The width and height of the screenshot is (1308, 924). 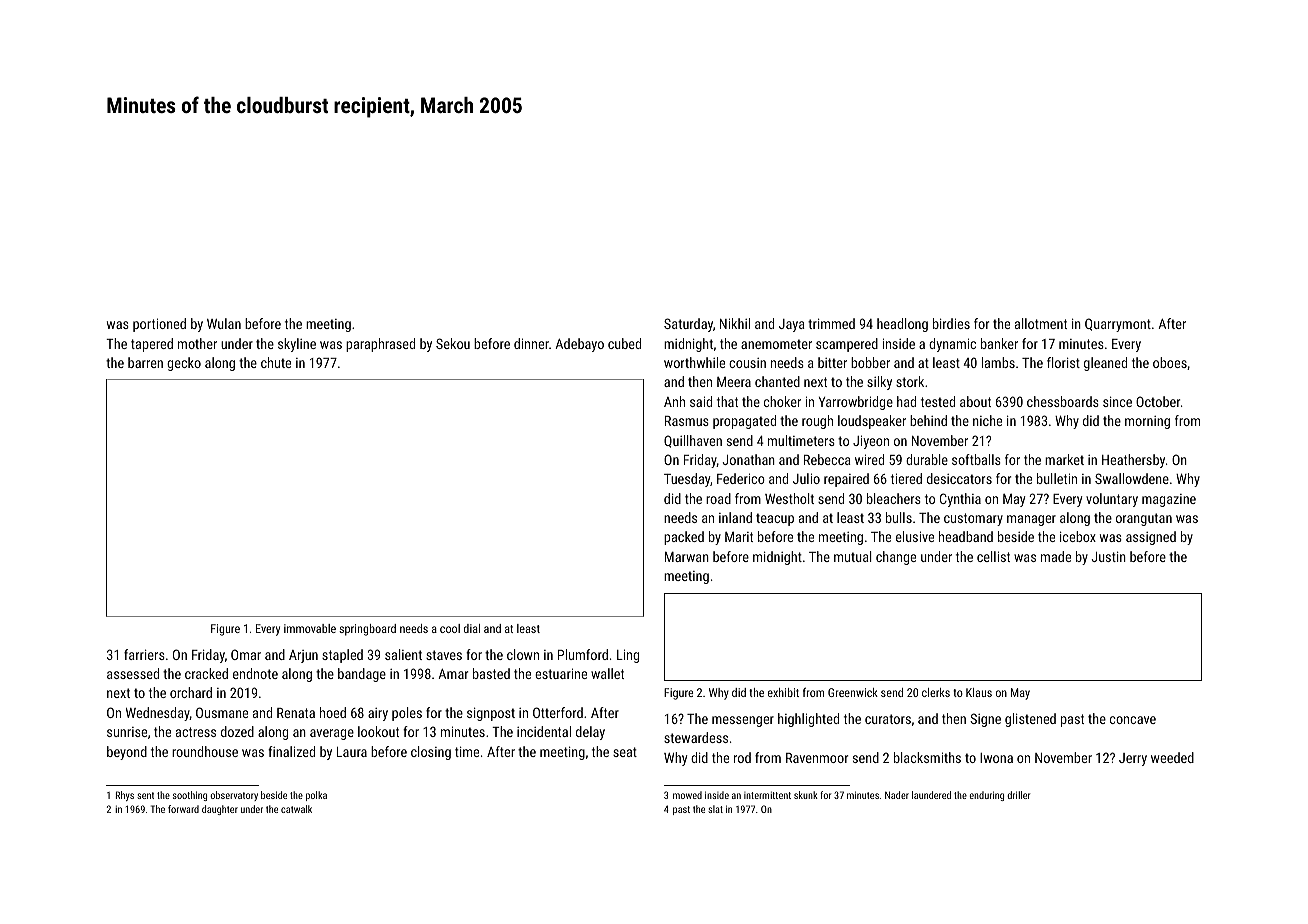 I want to click on Ling, so click(x=628, y=656).
